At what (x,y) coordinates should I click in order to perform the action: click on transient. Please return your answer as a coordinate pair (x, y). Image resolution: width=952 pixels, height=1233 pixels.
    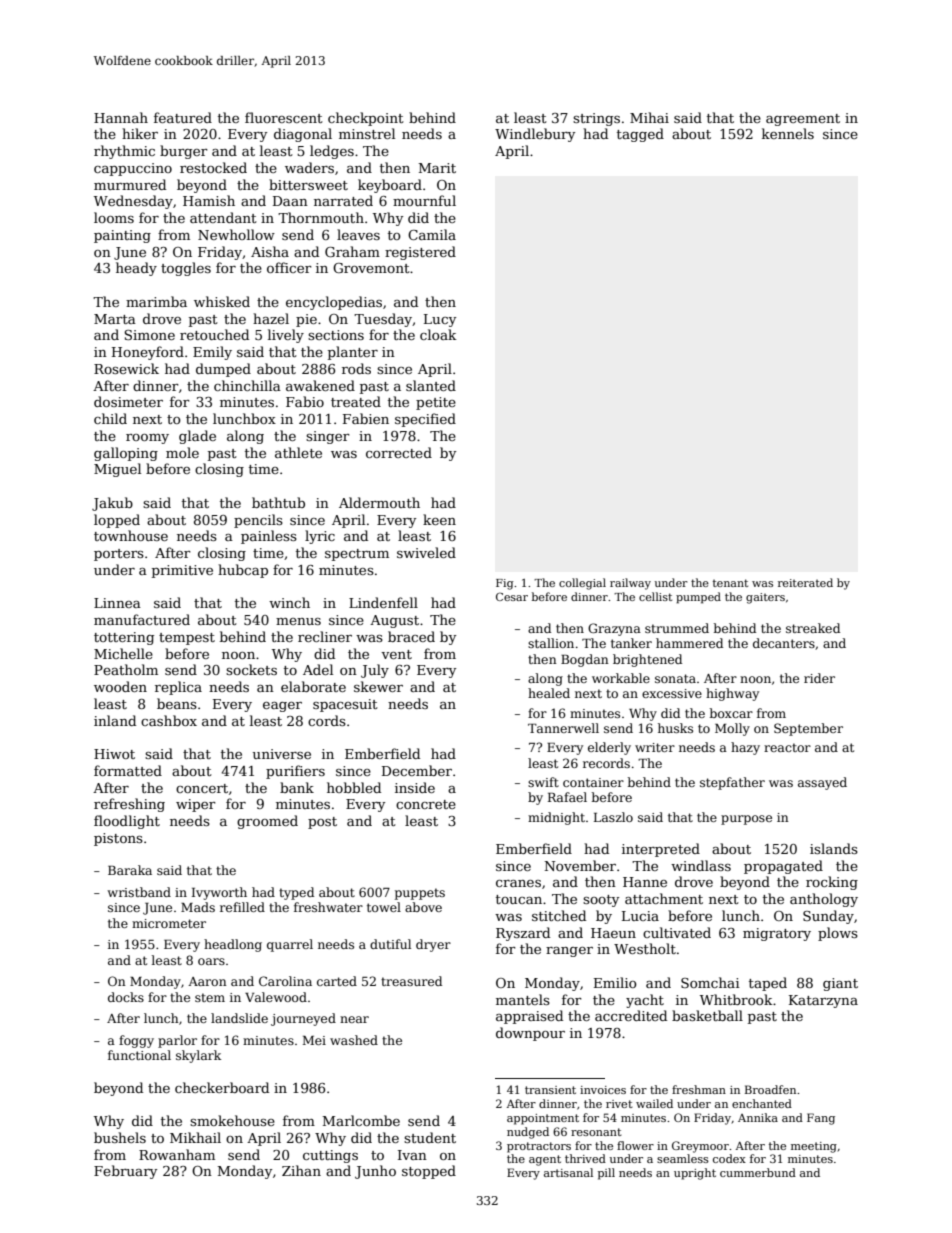
    Looking at the image, I should click on (550, 1090).
